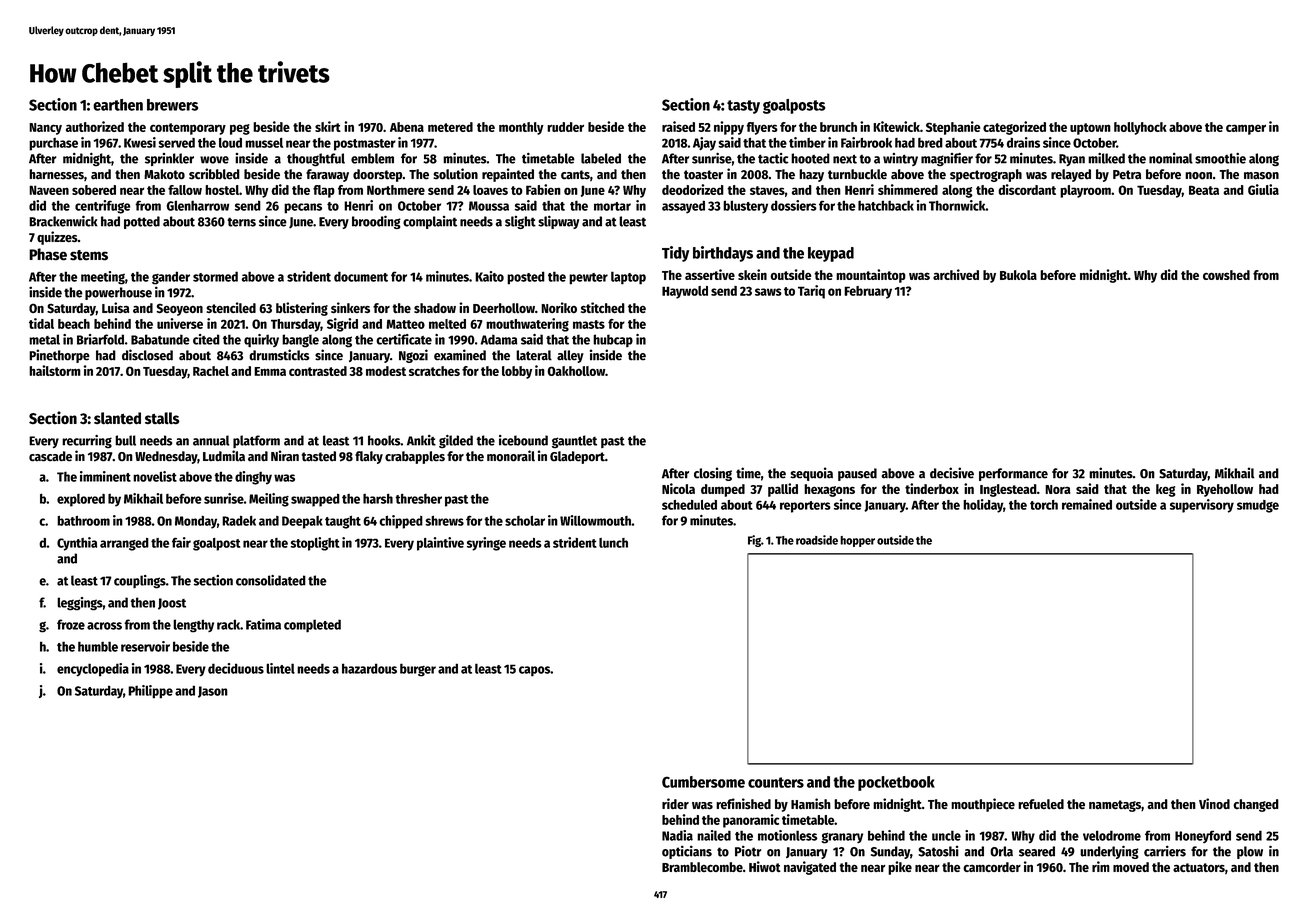 This image has width=1308, height=924. Describe the element at coordinates (150, 692) in the image. I see `Philippe` at that location.
